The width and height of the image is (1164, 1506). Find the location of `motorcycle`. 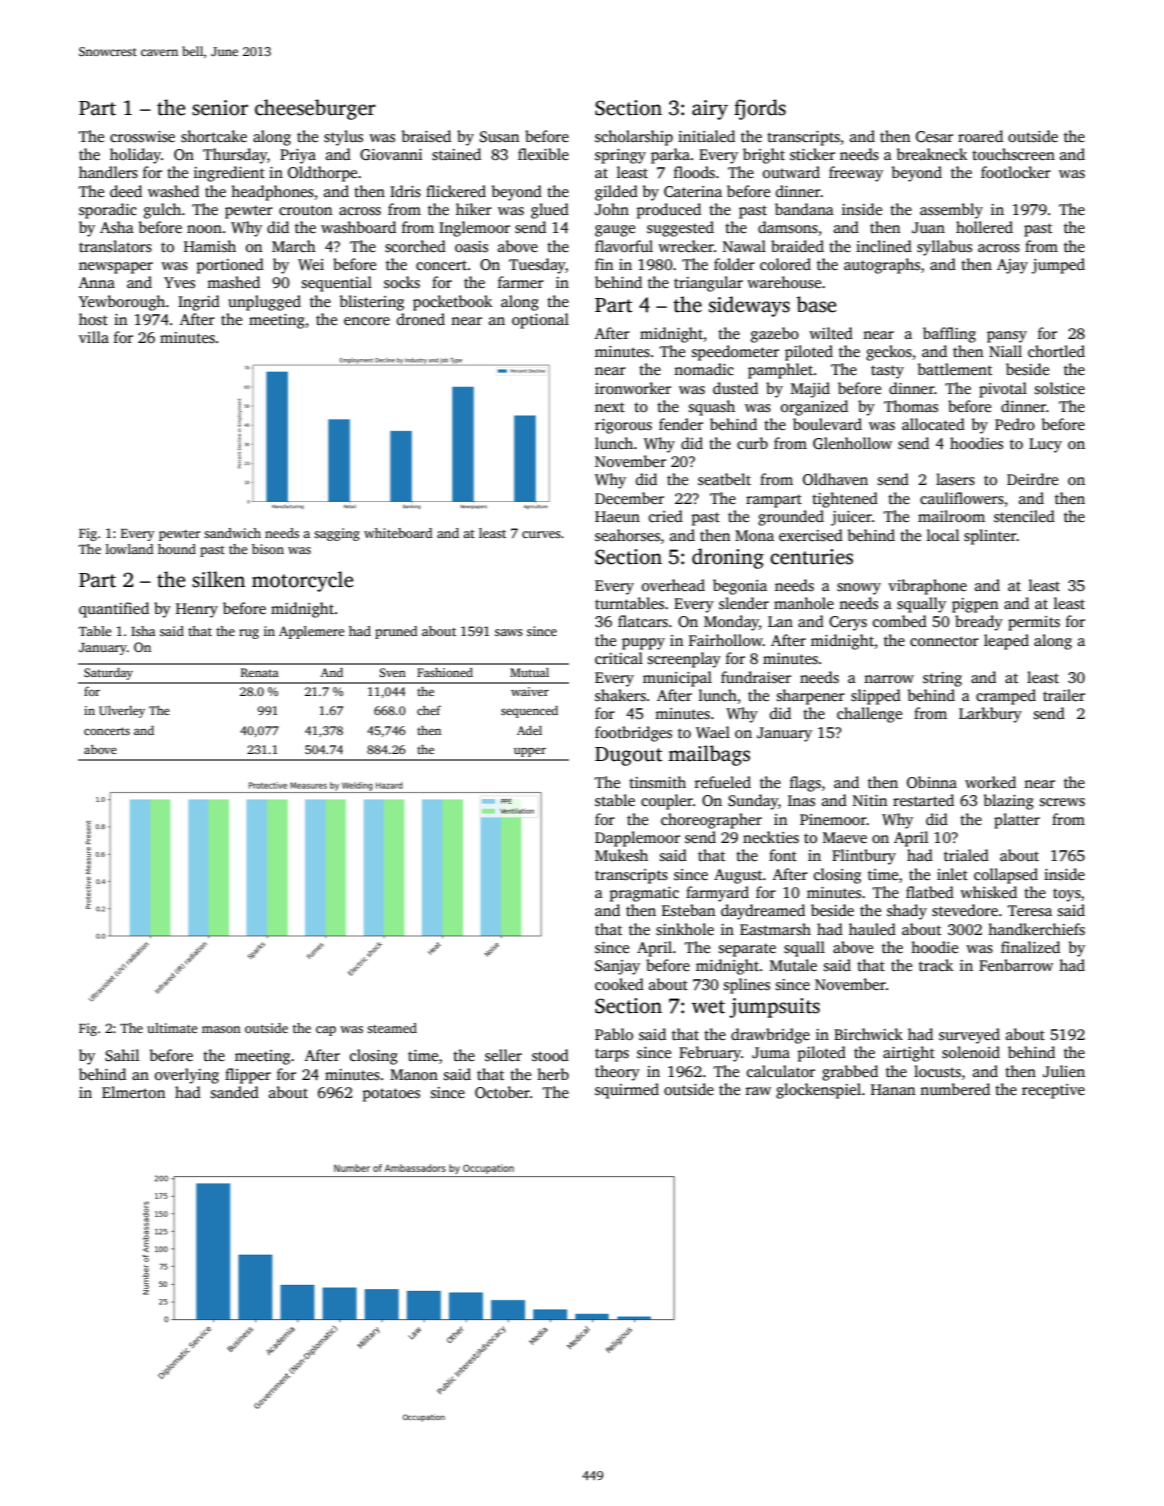

motorcycle is located at coordinates (303, 581).
